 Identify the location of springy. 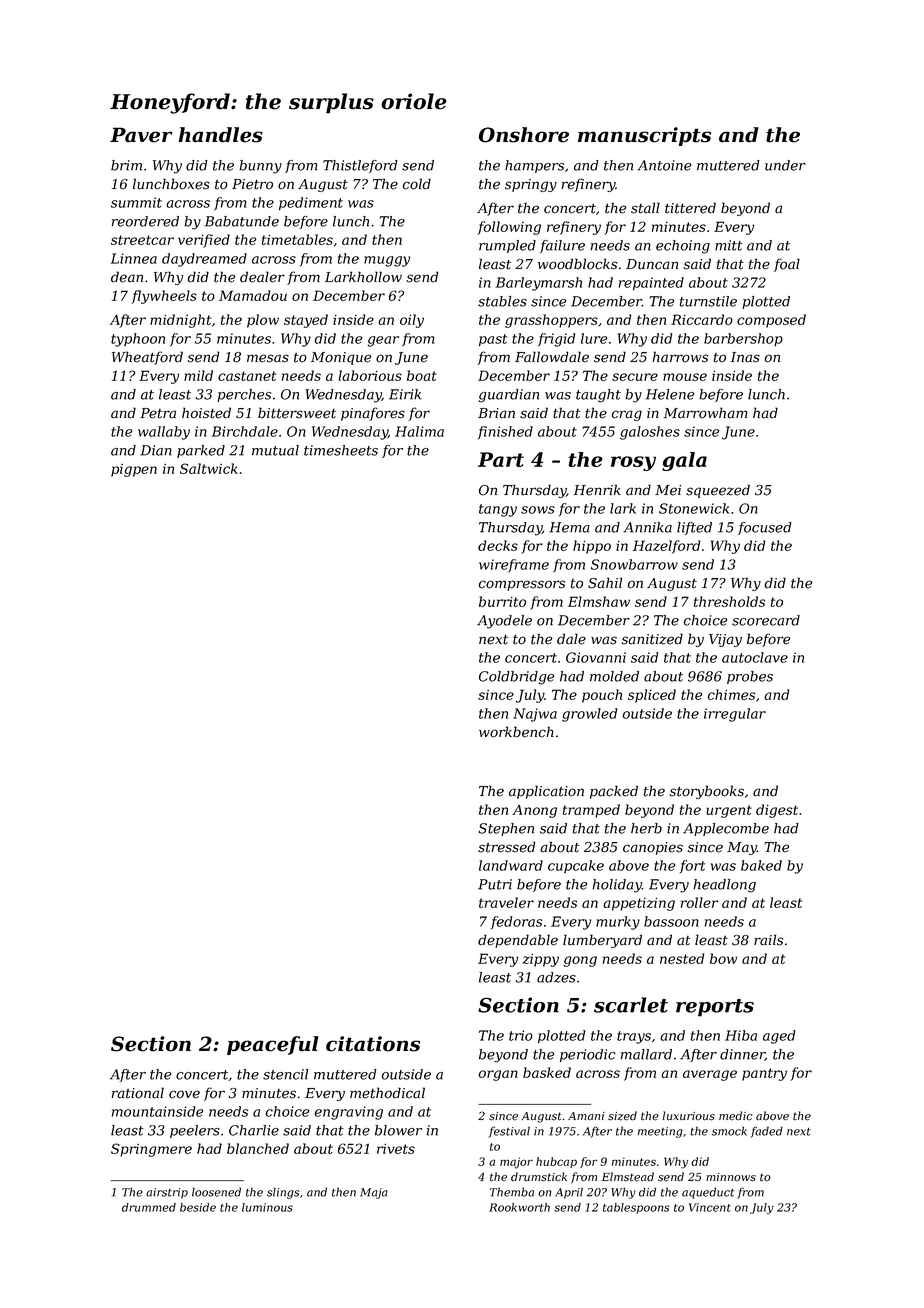
(531, 185).
